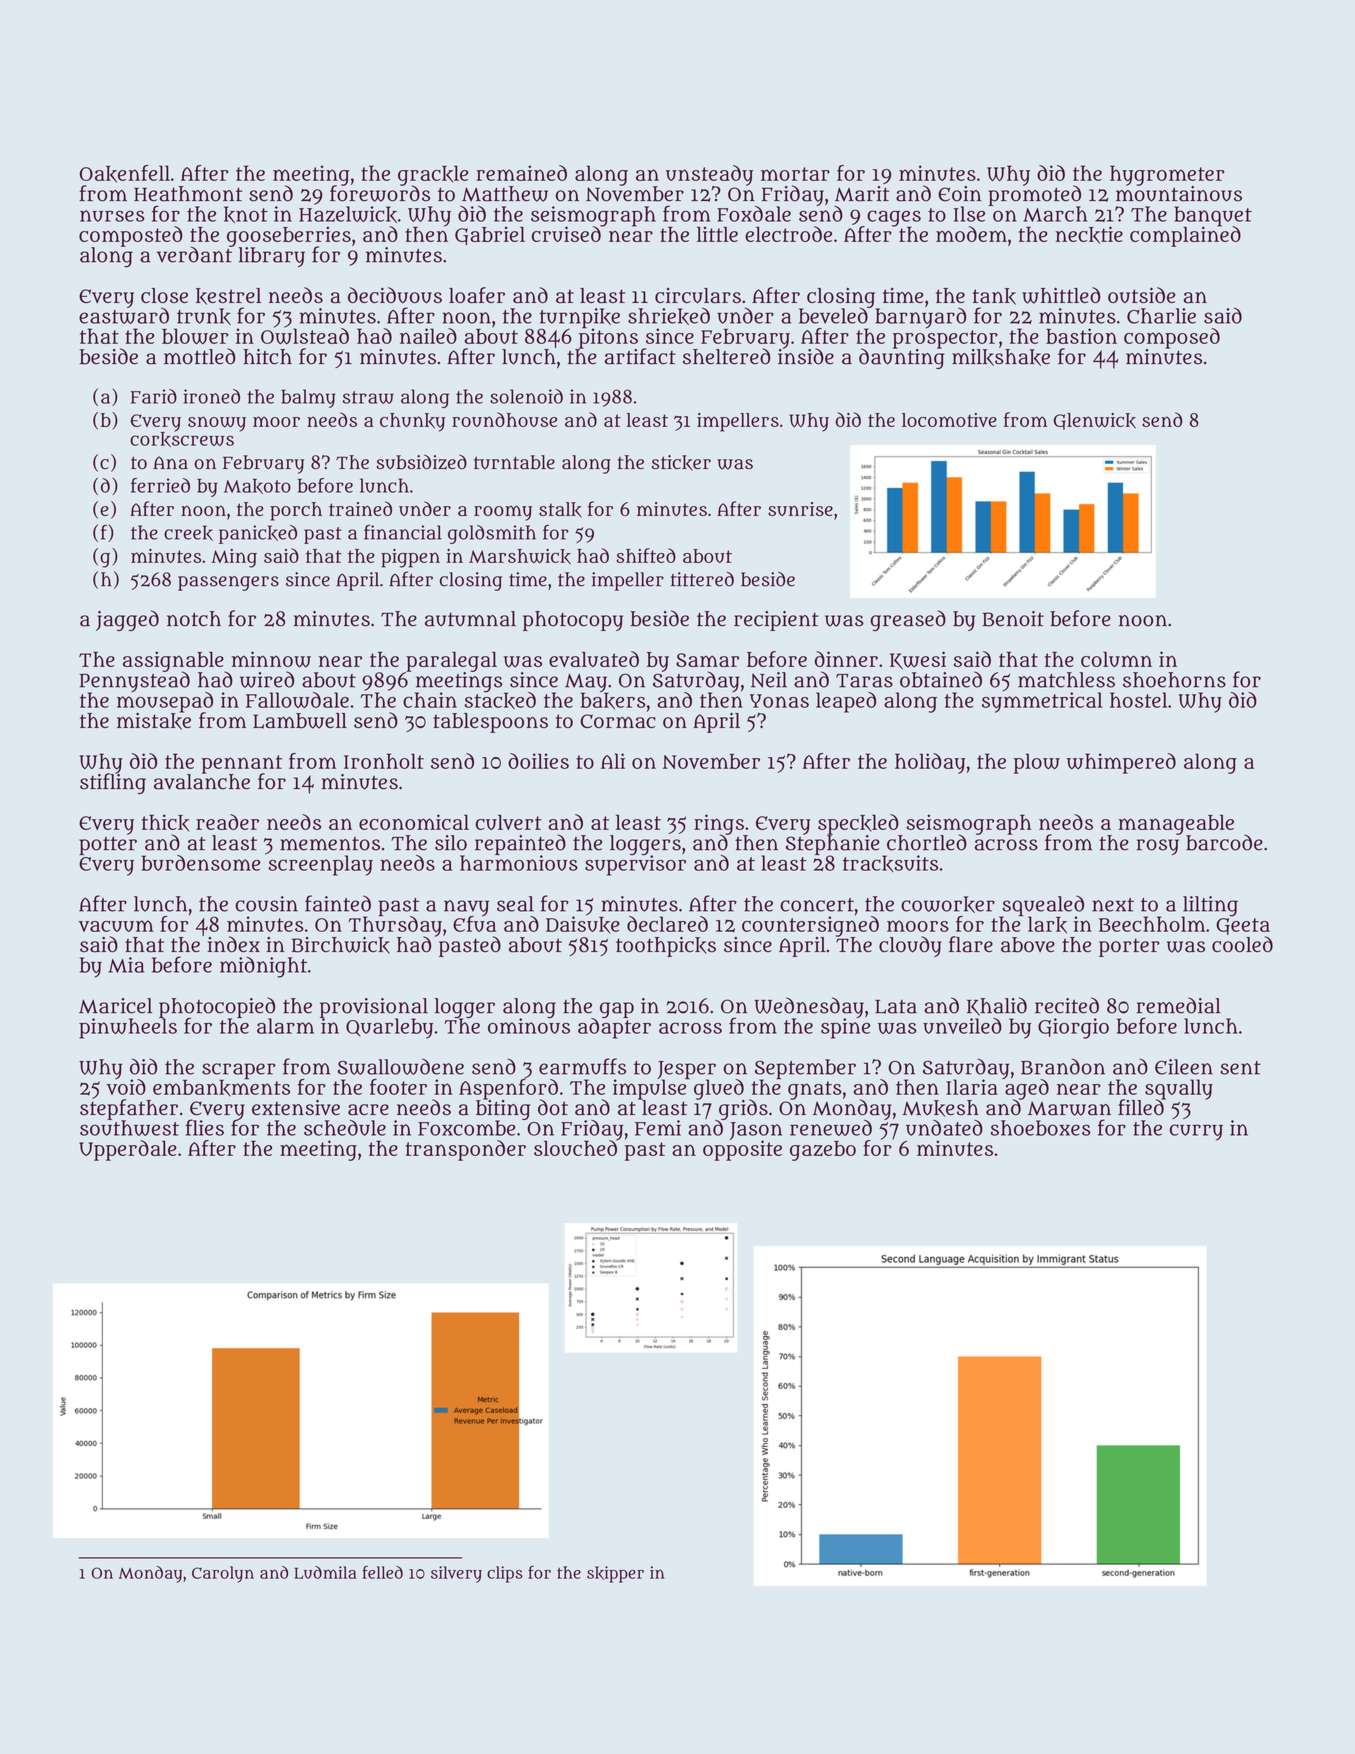  What do you see at coordinates (910, 946) in the screenshot?
I see `cloudy` at bounding box center [910, 946].
